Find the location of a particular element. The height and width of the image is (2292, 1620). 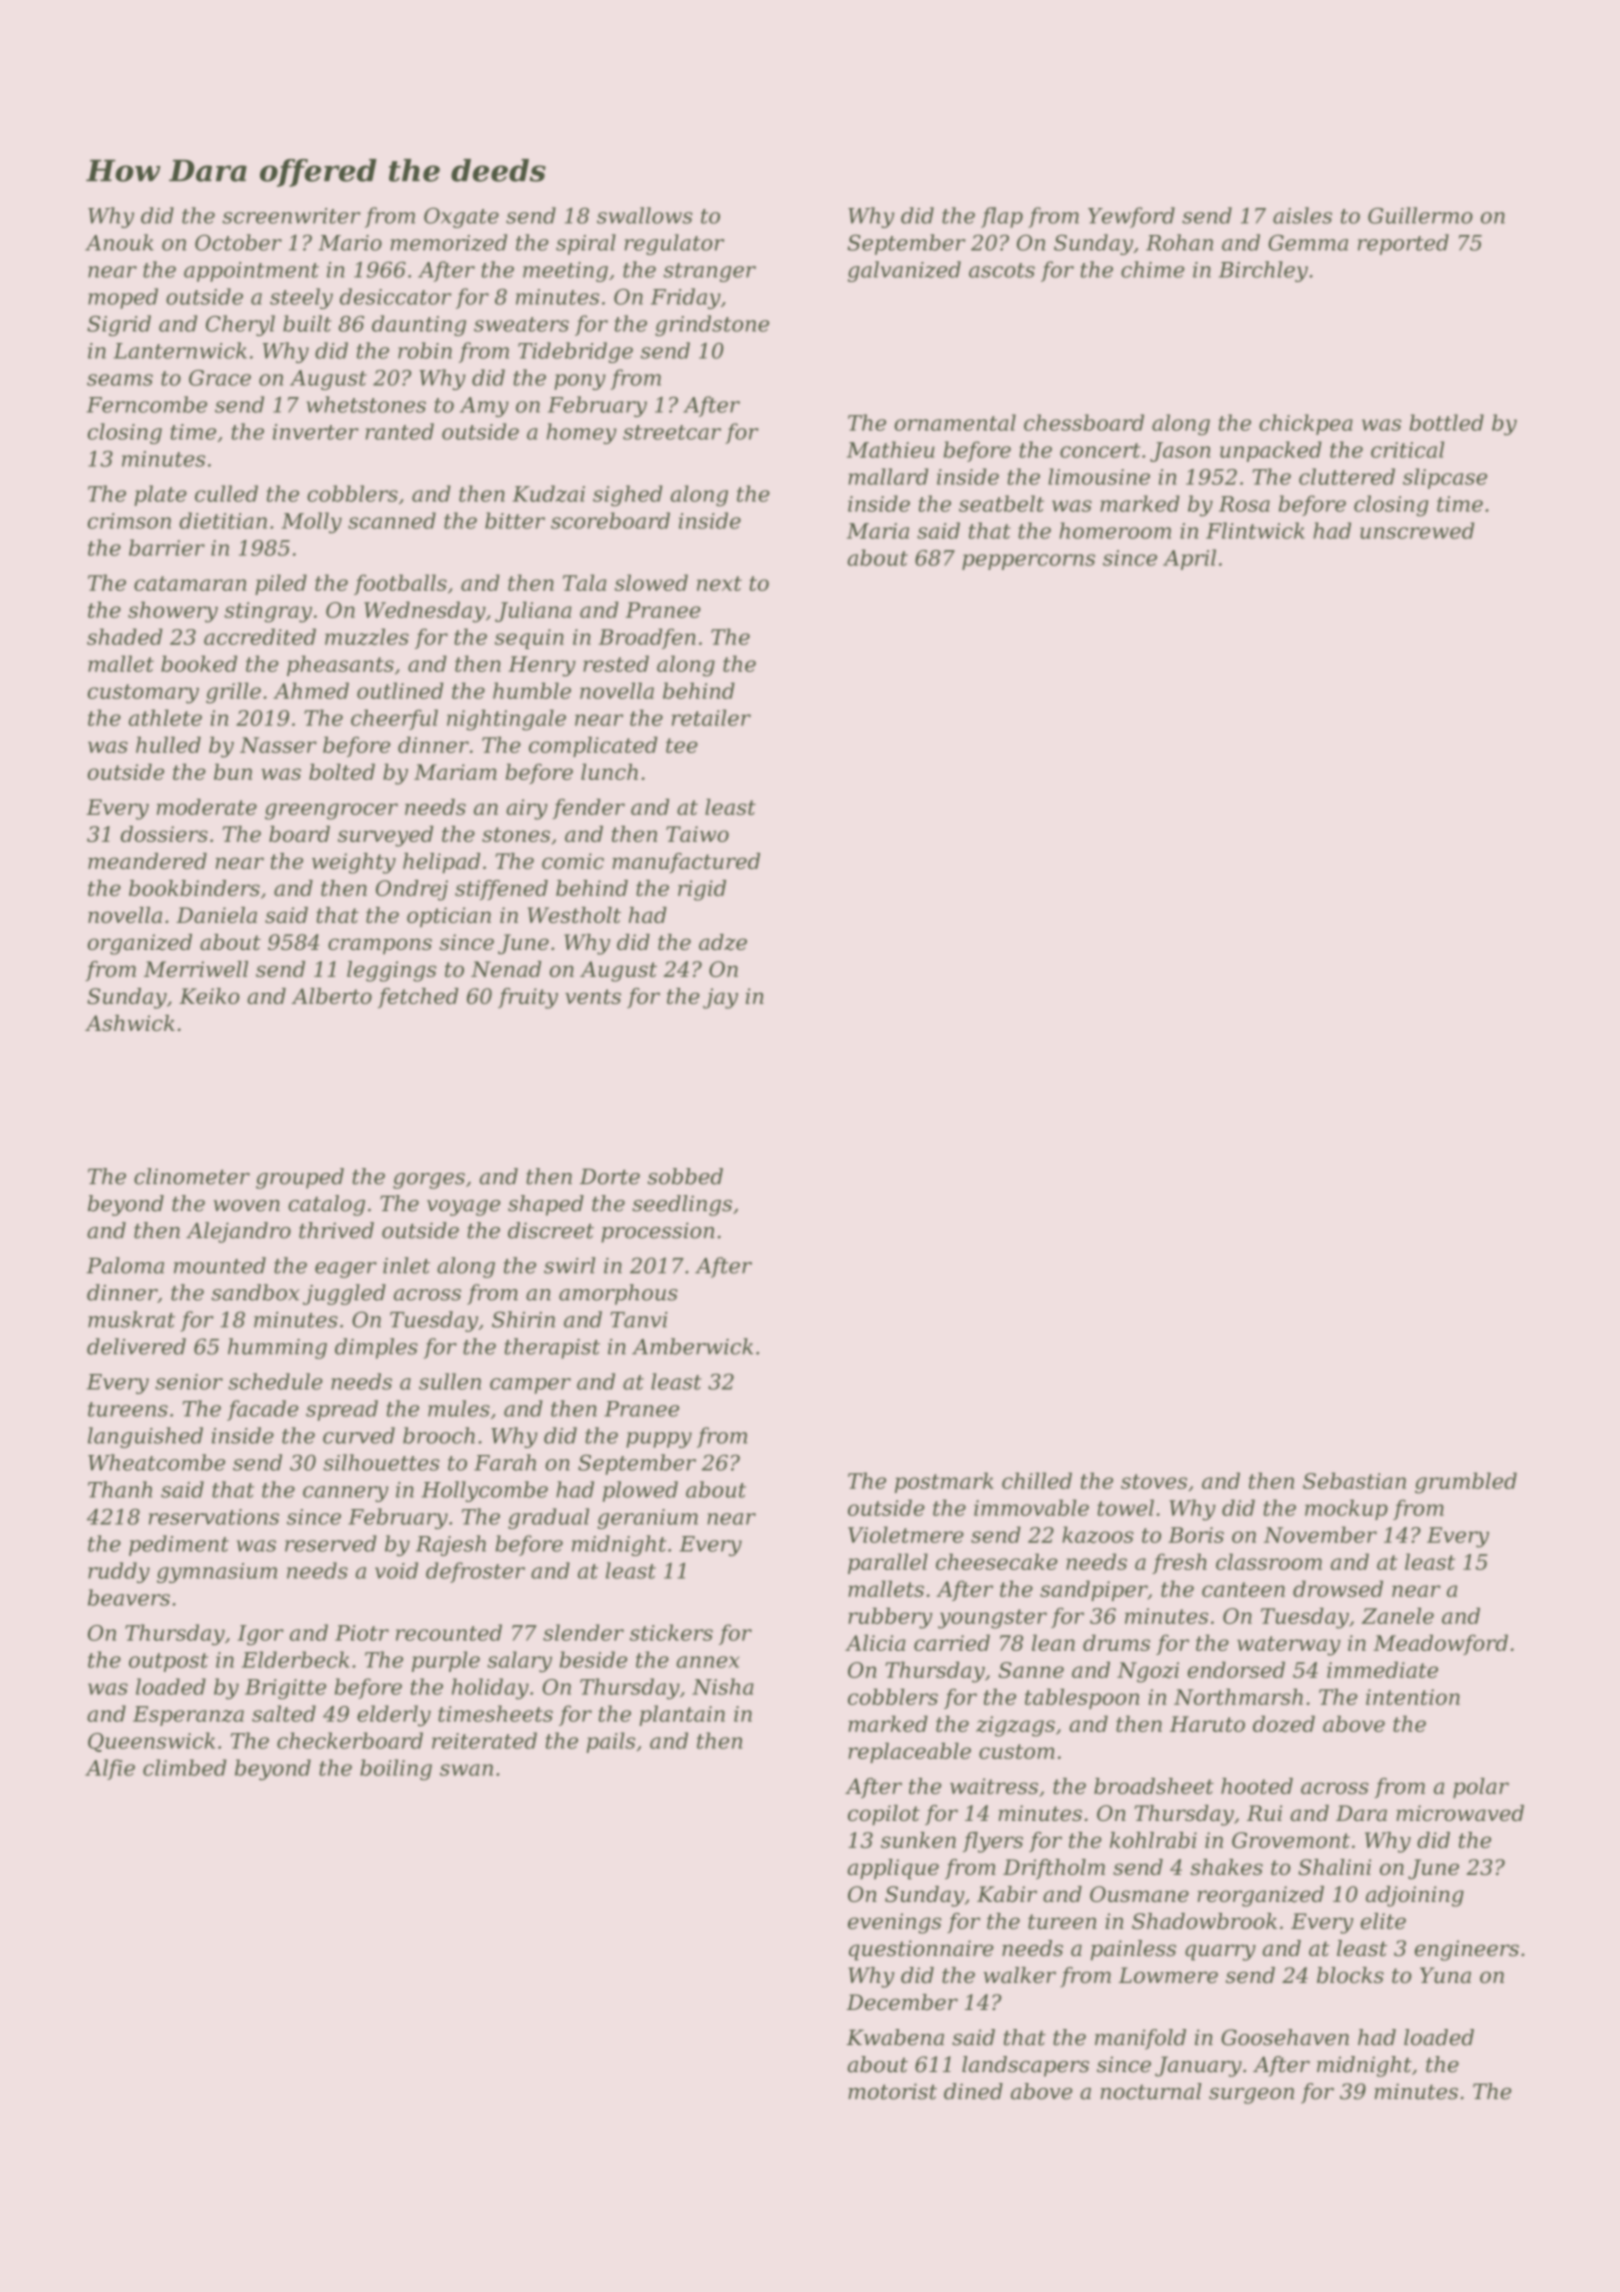

grumbled is located at coordinates (1466, 1483).
